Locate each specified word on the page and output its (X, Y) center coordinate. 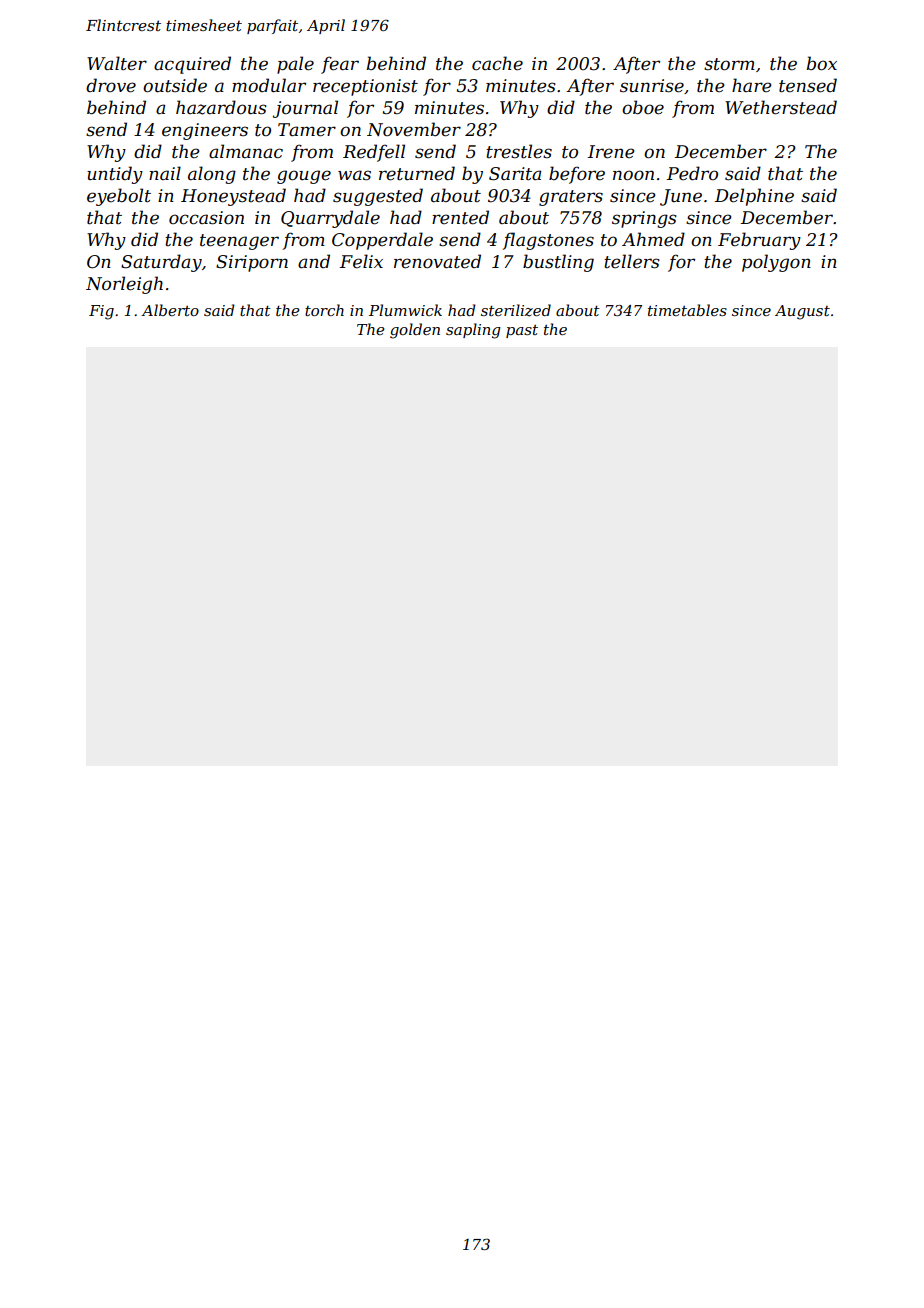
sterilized (516, 310)
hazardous (221, 107)
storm (729, 64)
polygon (776, 263)
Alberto (170, 310)
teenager (239, 242)
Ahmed (653, 239)
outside (175, 85)
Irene (611, 152)
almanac (246, 151)
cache (497, 63)
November (414, 129)
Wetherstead (781, 107)
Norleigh (124, 285)
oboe (643, 107)
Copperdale (382, 241)
